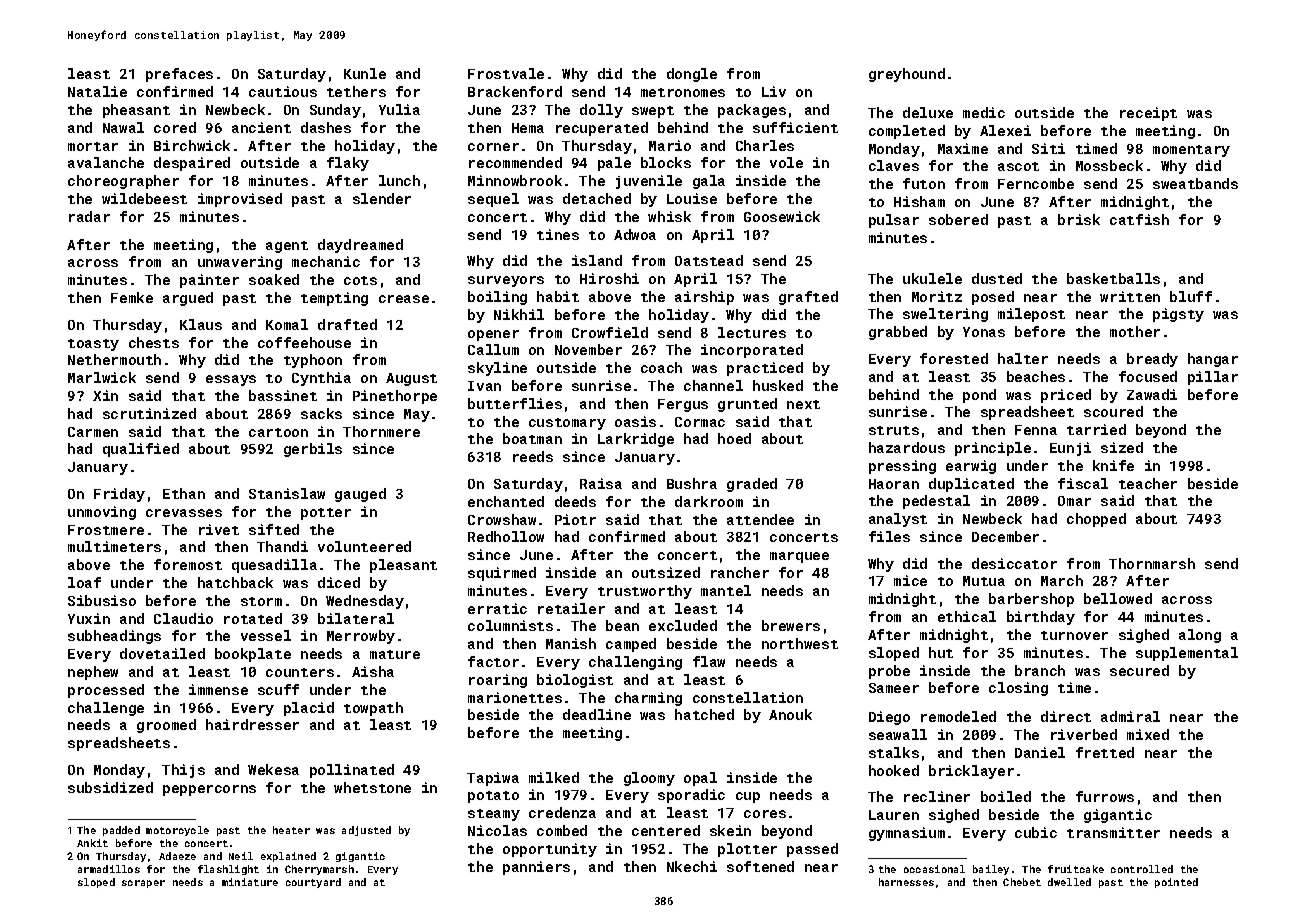 The width and height of the image is (1308, 924). Describe the element at coordinates (93, 345) in the image. I see `toasty` at that location.
